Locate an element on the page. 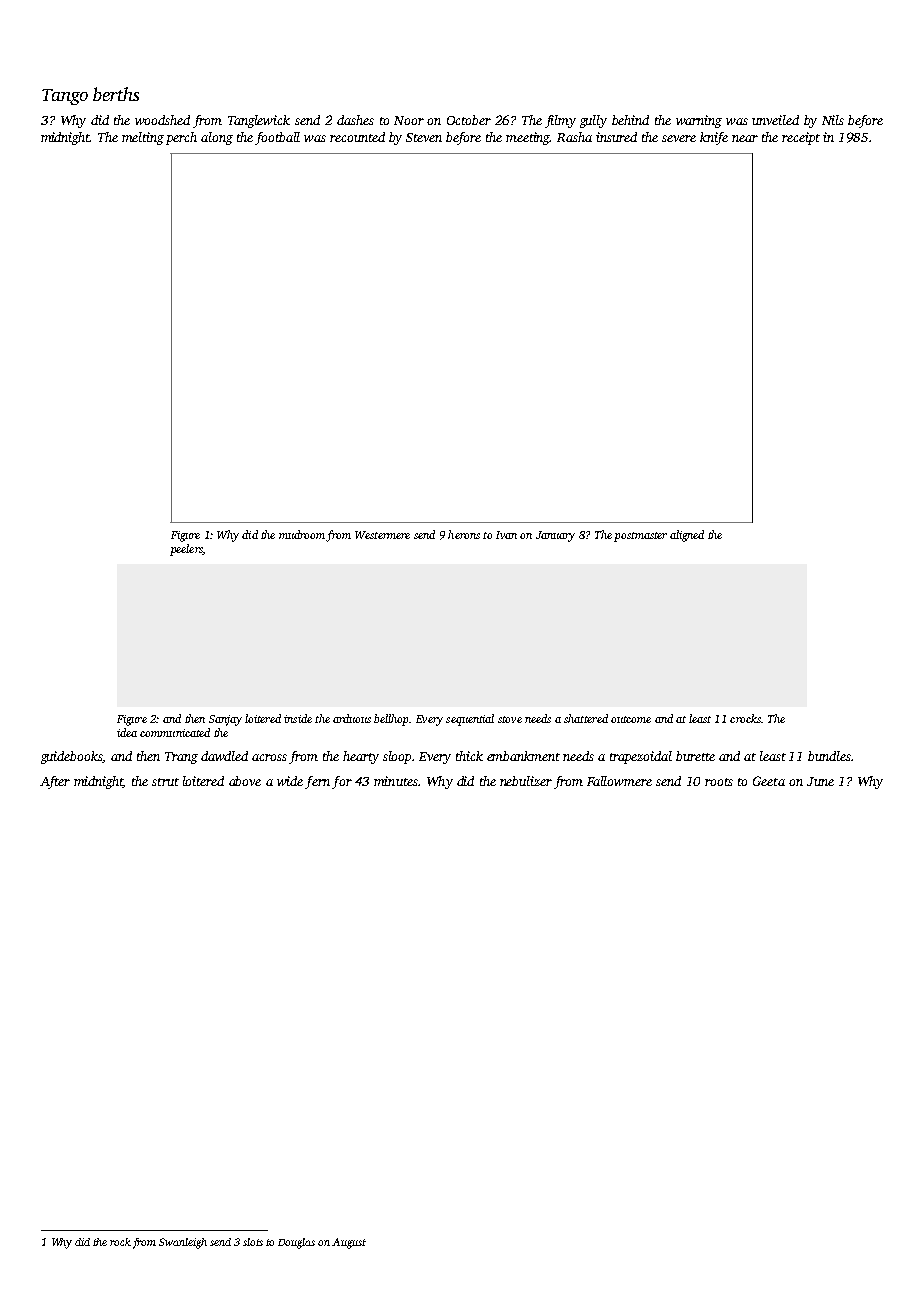 The width and height of the document is (924, 1308). melting is located at coordinates (143, 138).
